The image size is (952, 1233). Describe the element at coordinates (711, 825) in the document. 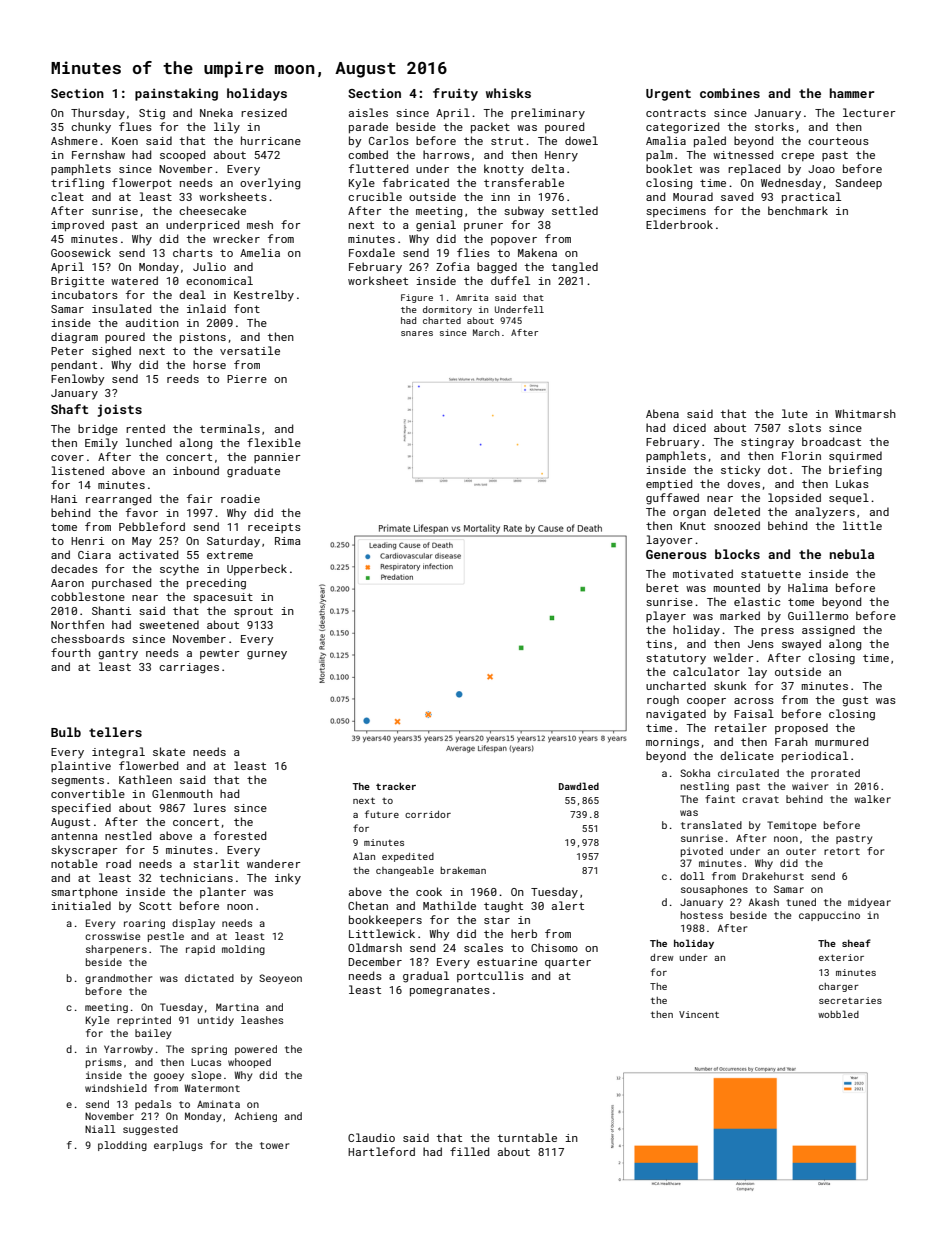

I see `translated` at that location.
